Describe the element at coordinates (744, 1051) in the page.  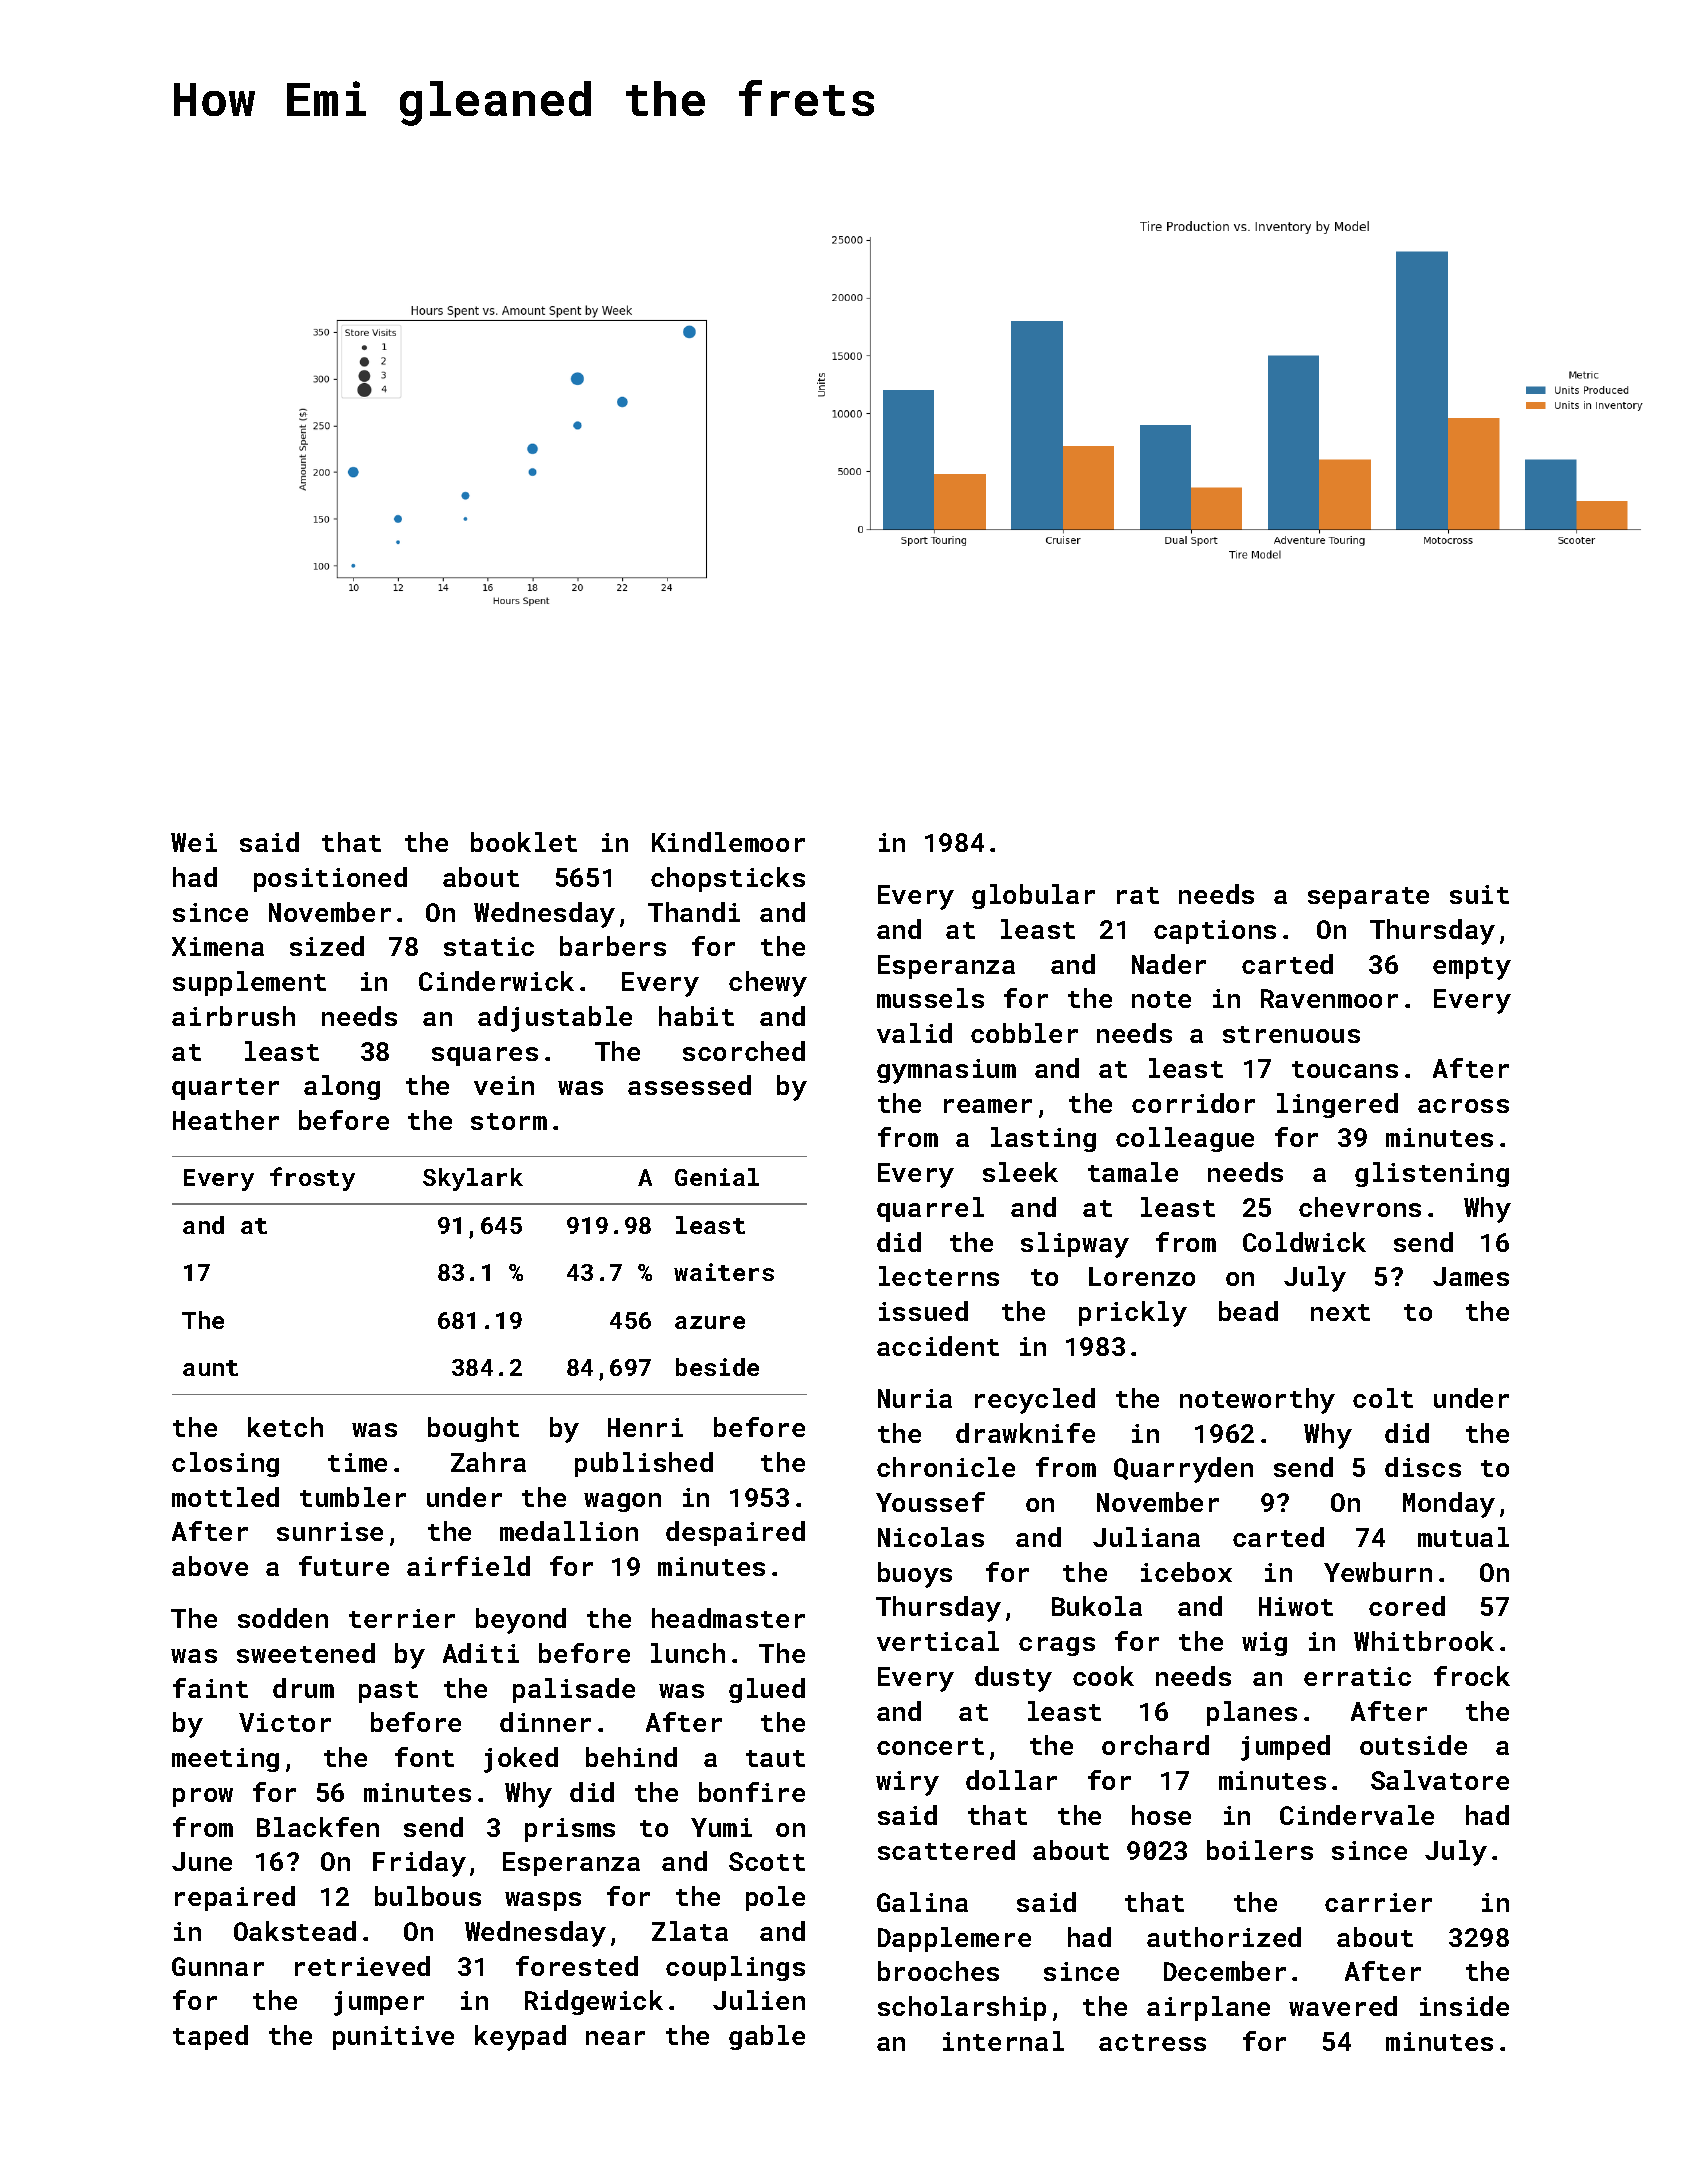
I see `scorched` at that location.
